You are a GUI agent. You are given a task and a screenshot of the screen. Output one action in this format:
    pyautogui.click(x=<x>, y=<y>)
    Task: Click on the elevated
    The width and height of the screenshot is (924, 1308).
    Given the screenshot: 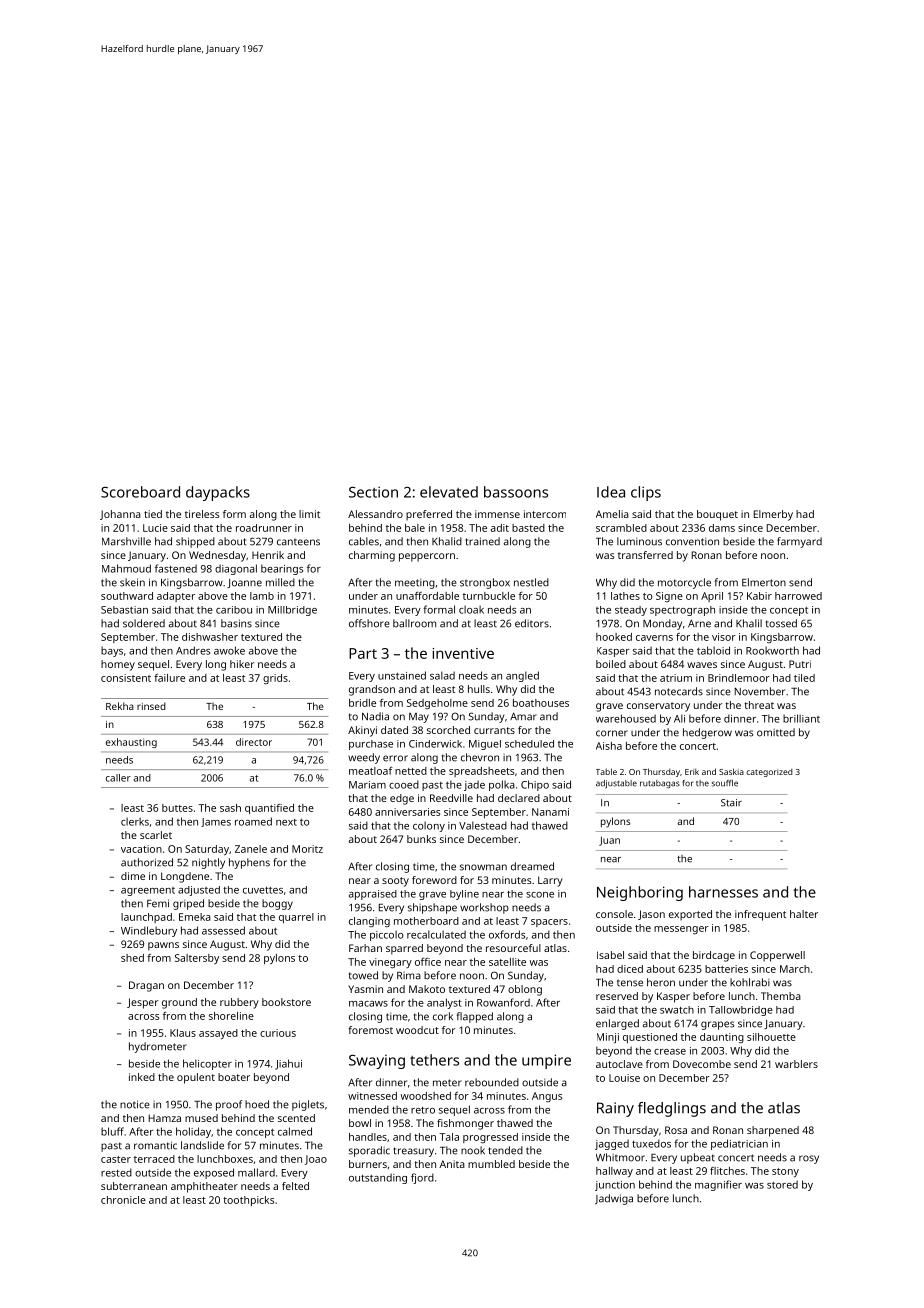 What is the action you would take?
    pyautogui.click(x=449, y=492)
